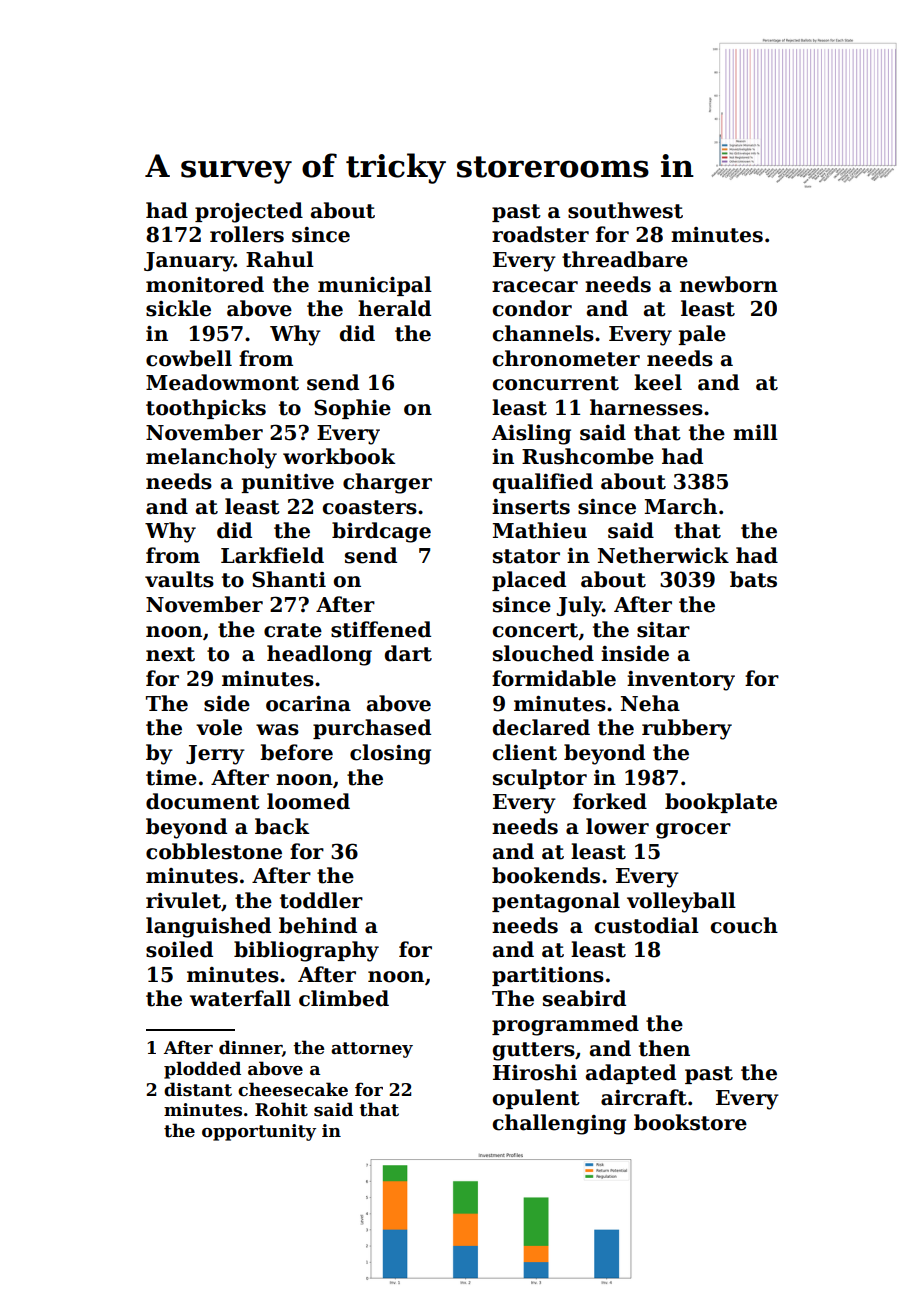 The width and height of the screenshot is (924, 1311). Describe the element at coordinates (170, 654) in the screenshot. I see `next` at that location.
